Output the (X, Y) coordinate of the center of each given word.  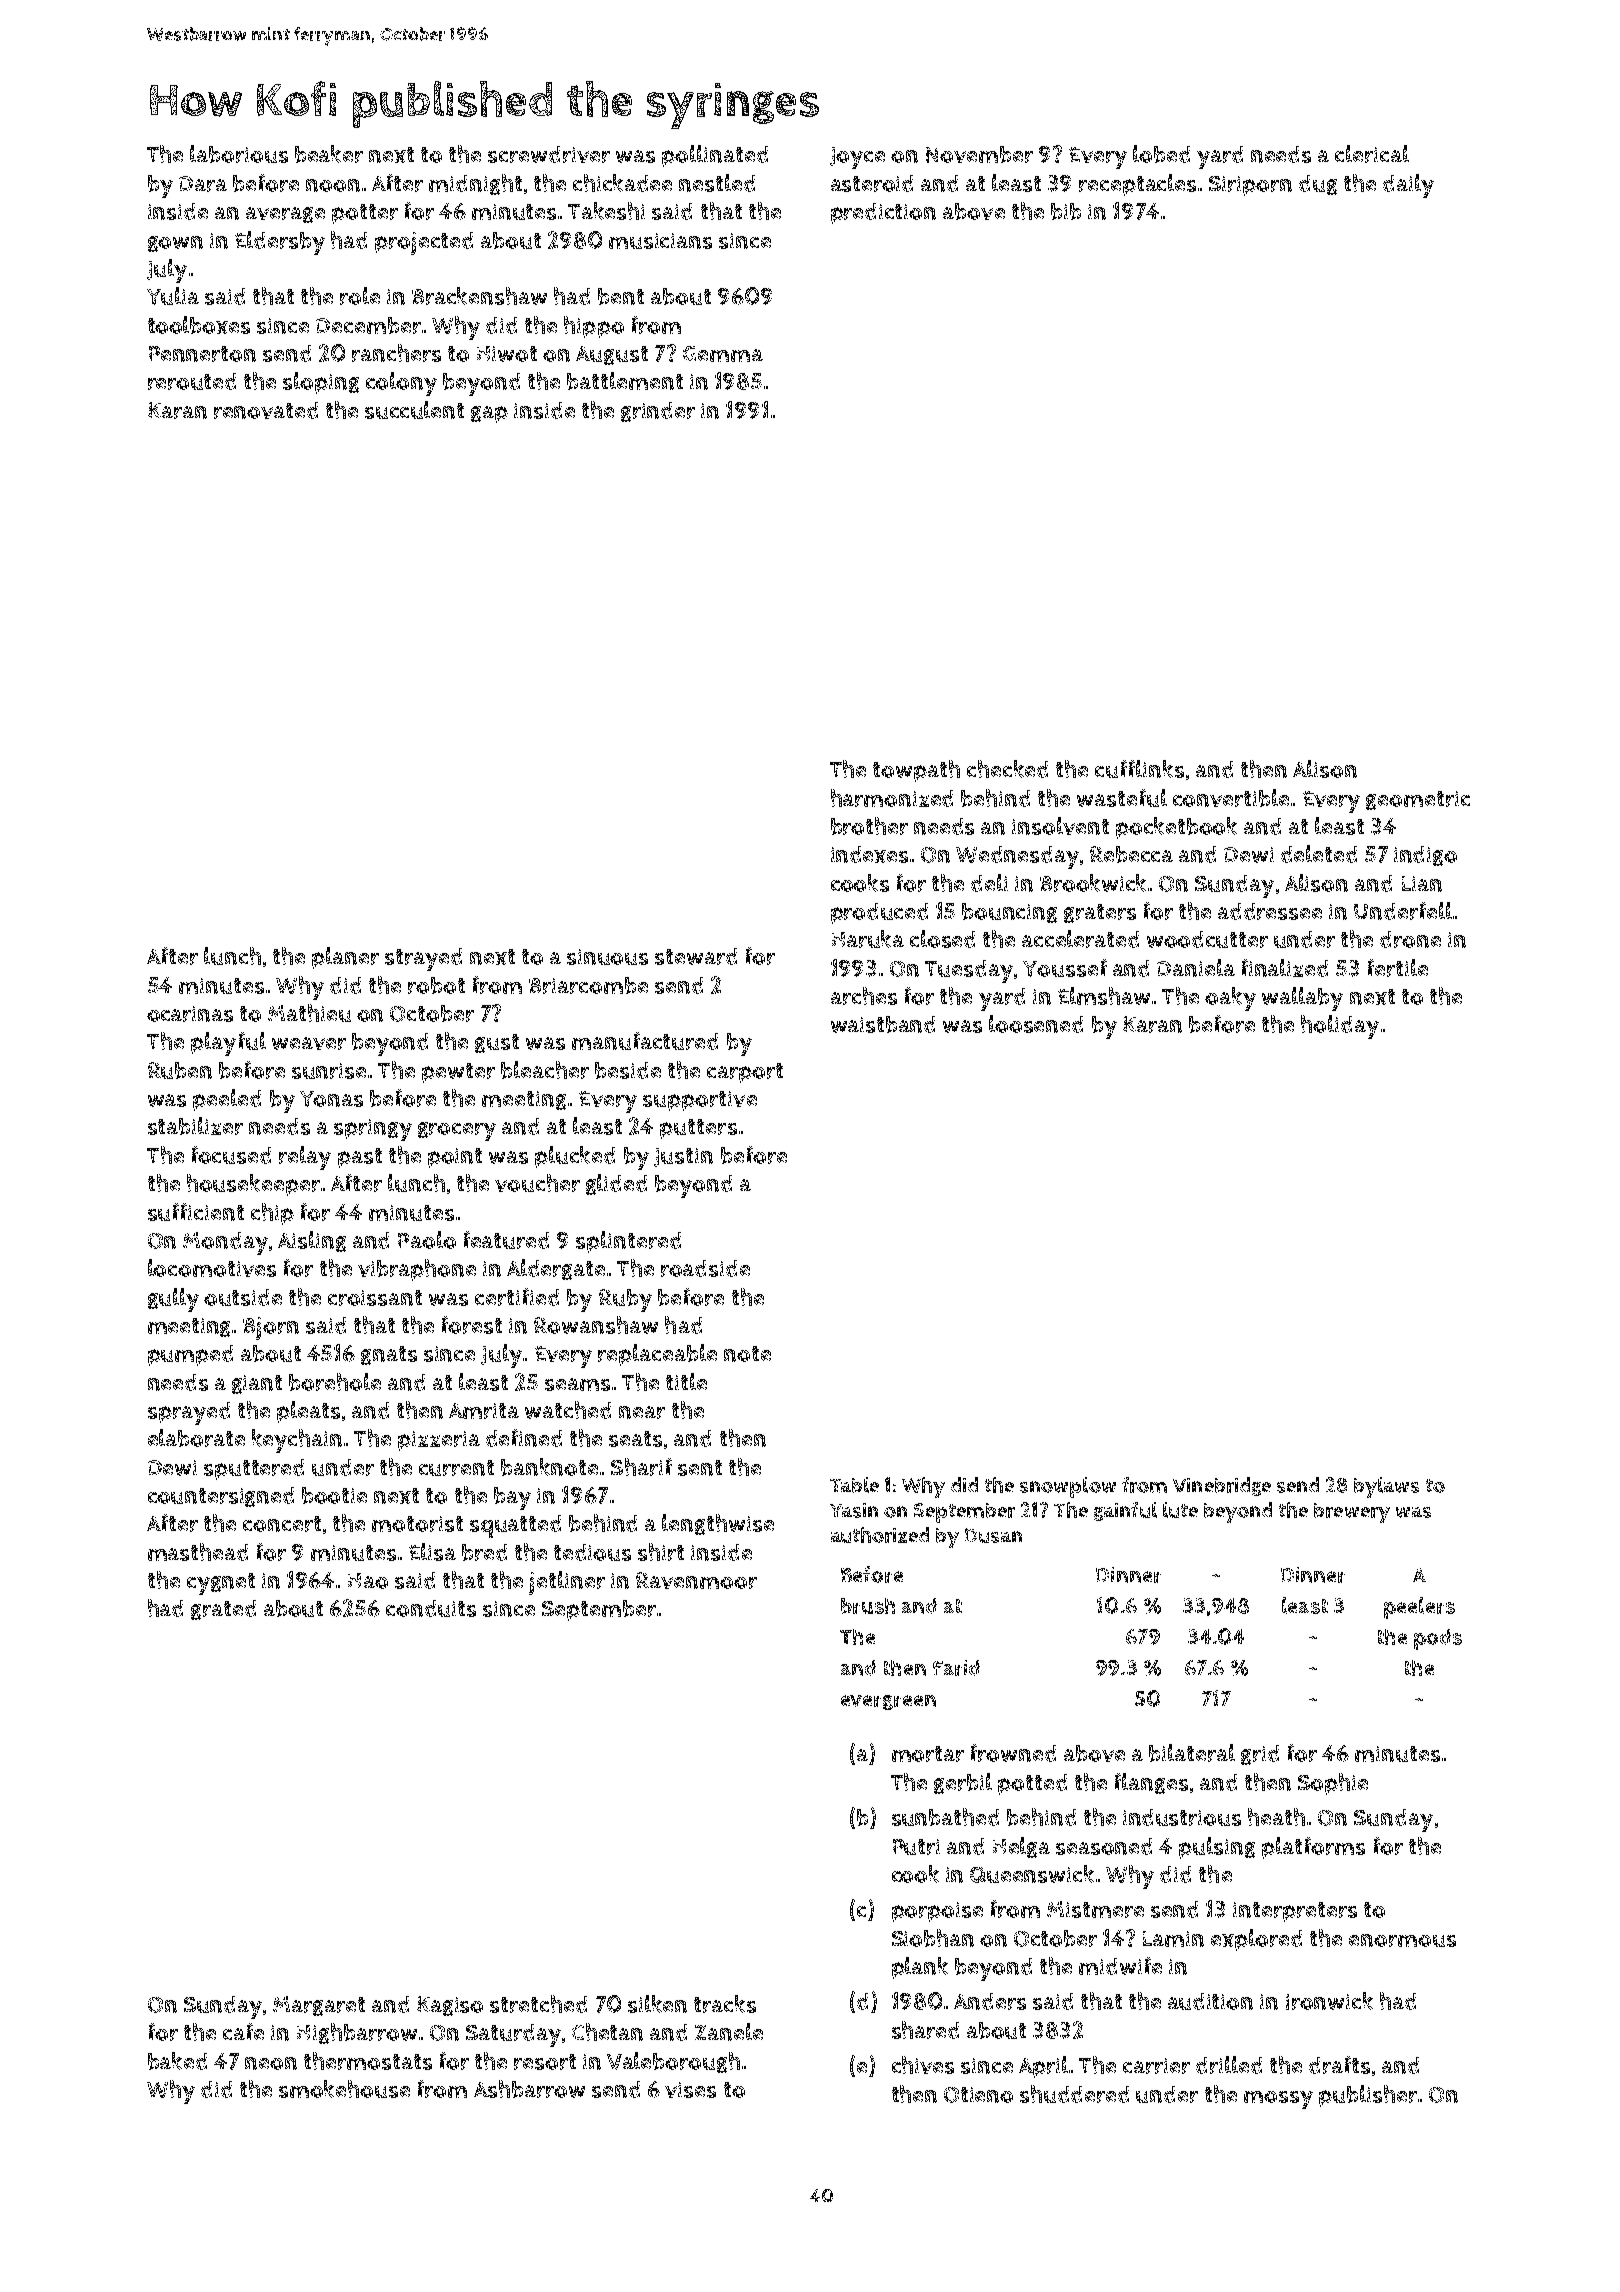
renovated (266, 410)
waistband (883, 1024)
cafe (243, 2031)
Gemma (723, 354)
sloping (321, 383)
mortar (928, 1754)
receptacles (1137, 185)
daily (1408, 186)
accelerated (1080, 939)
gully (173, 1300)
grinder (658, 412)
